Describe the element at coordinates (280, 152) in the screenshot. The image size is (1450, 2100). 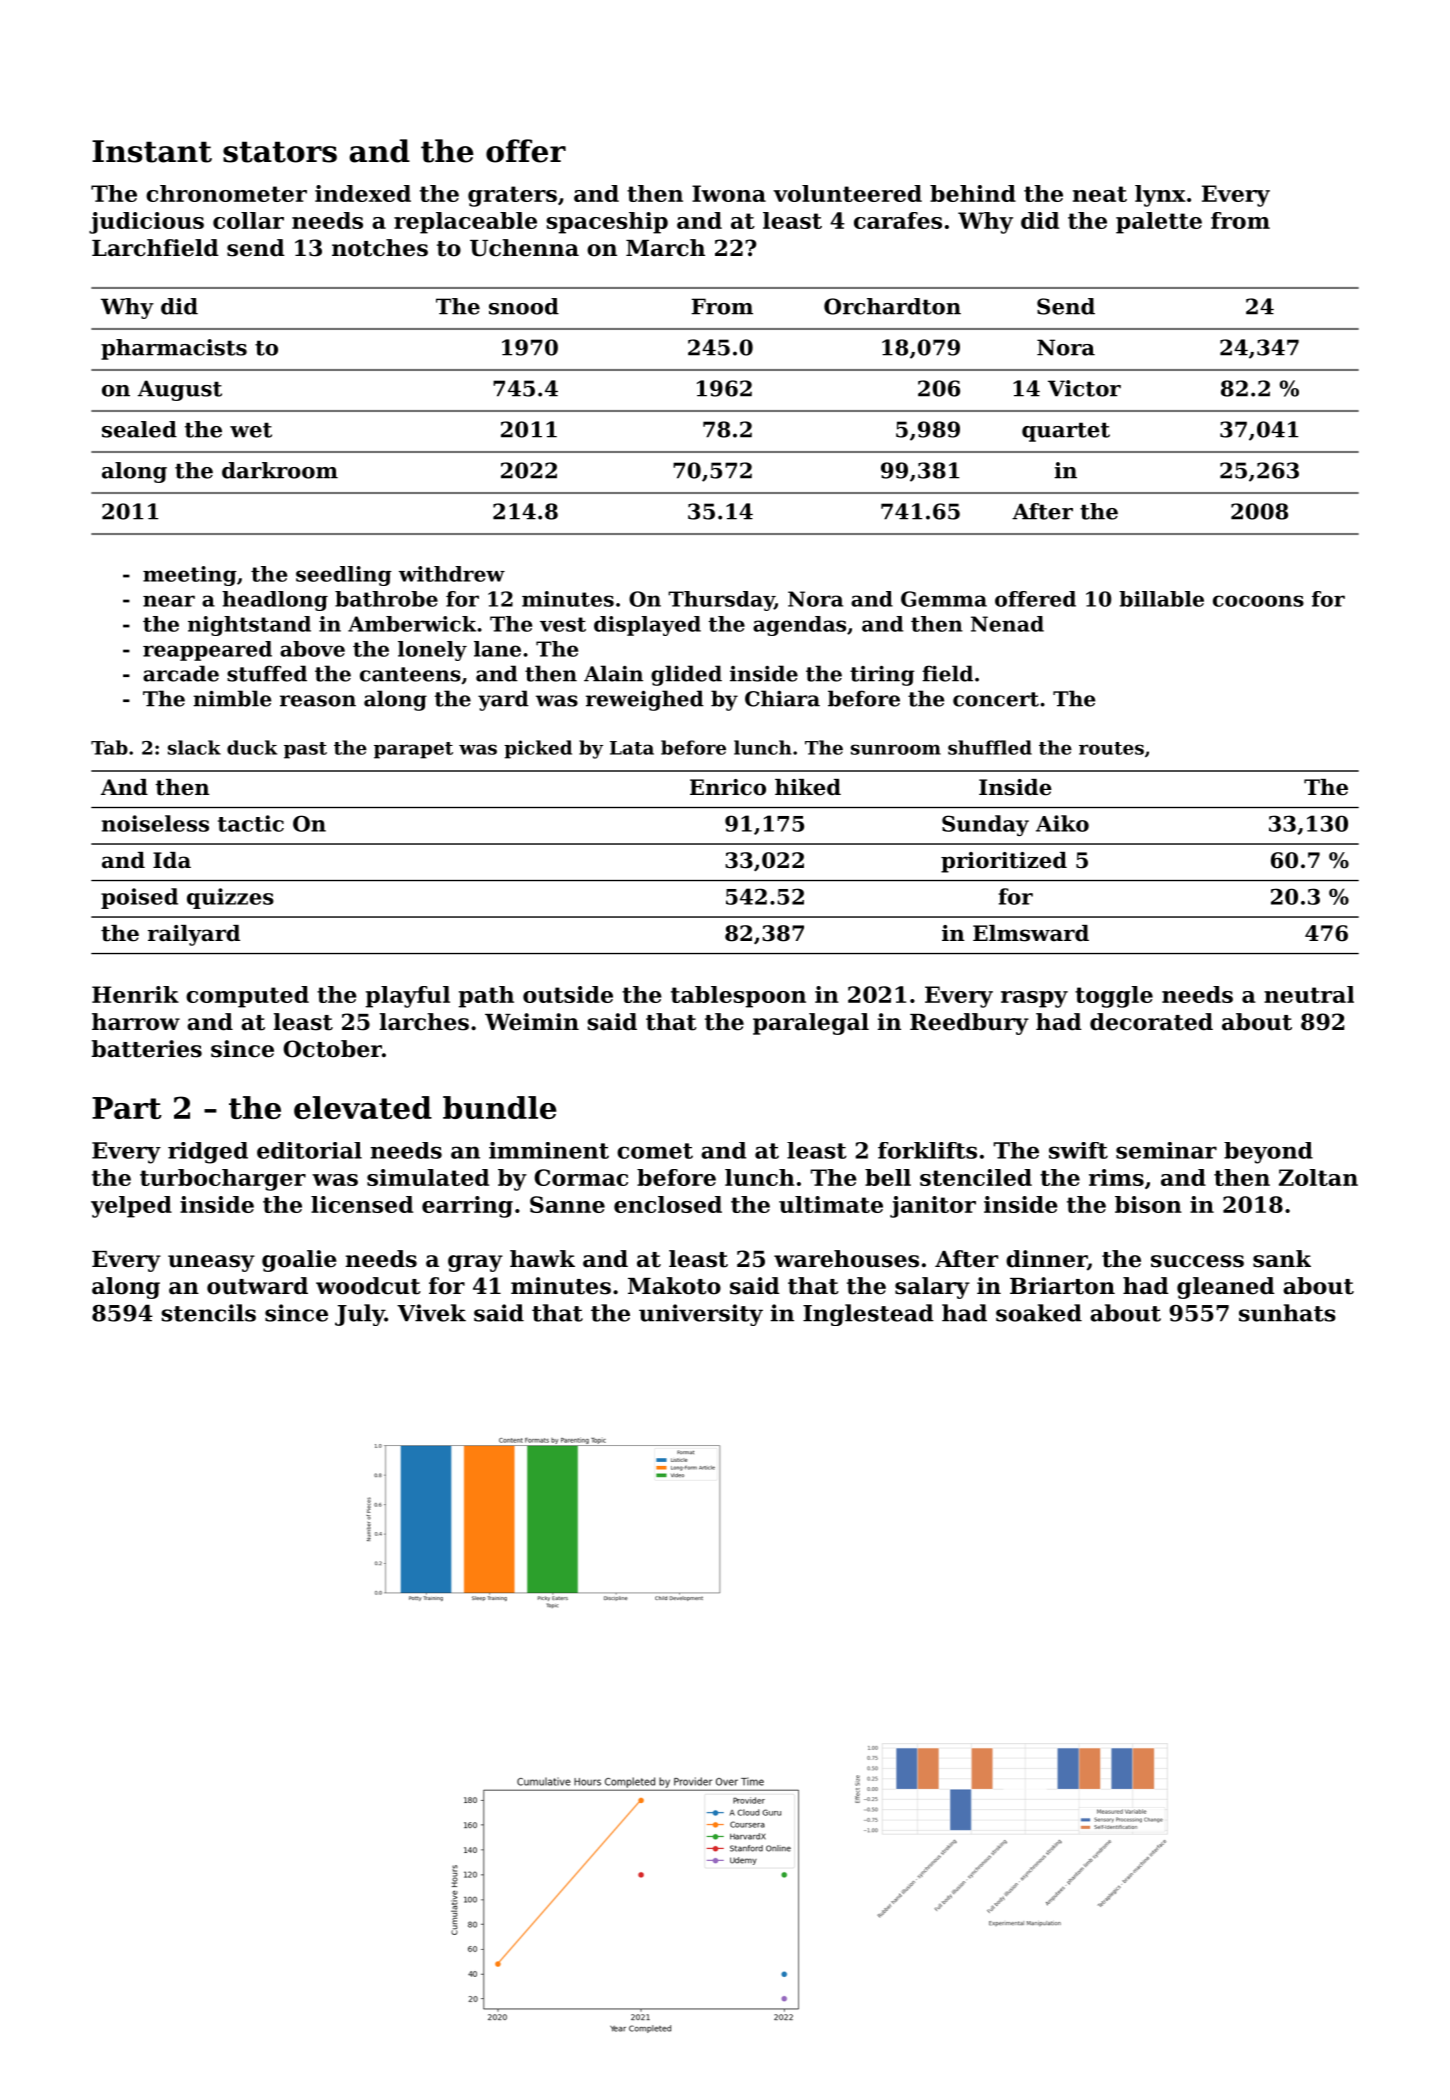
I see `stators` at that location.
